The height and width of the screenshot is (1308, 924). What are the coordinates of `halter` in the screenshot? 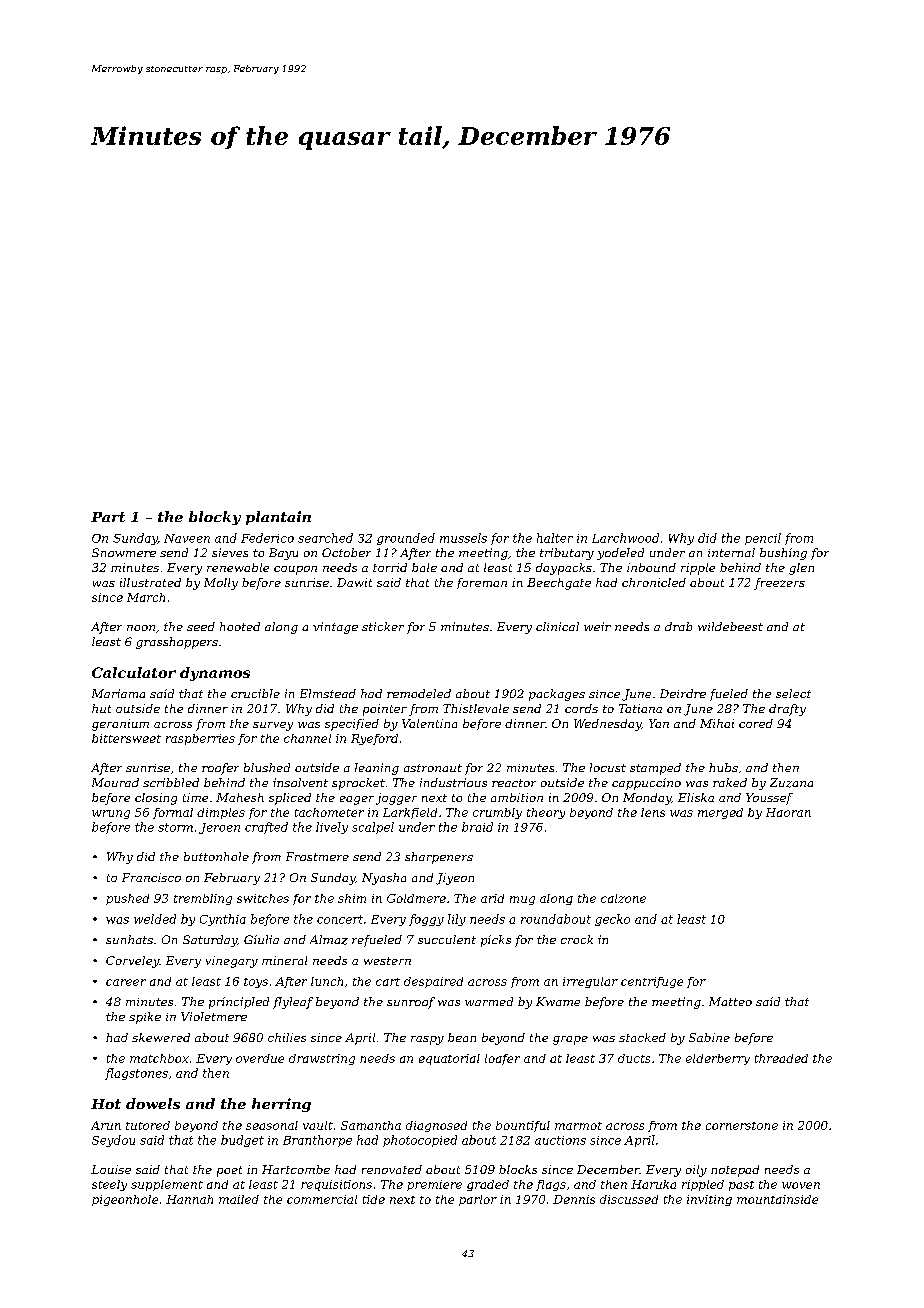 It's located at (555, 538).
